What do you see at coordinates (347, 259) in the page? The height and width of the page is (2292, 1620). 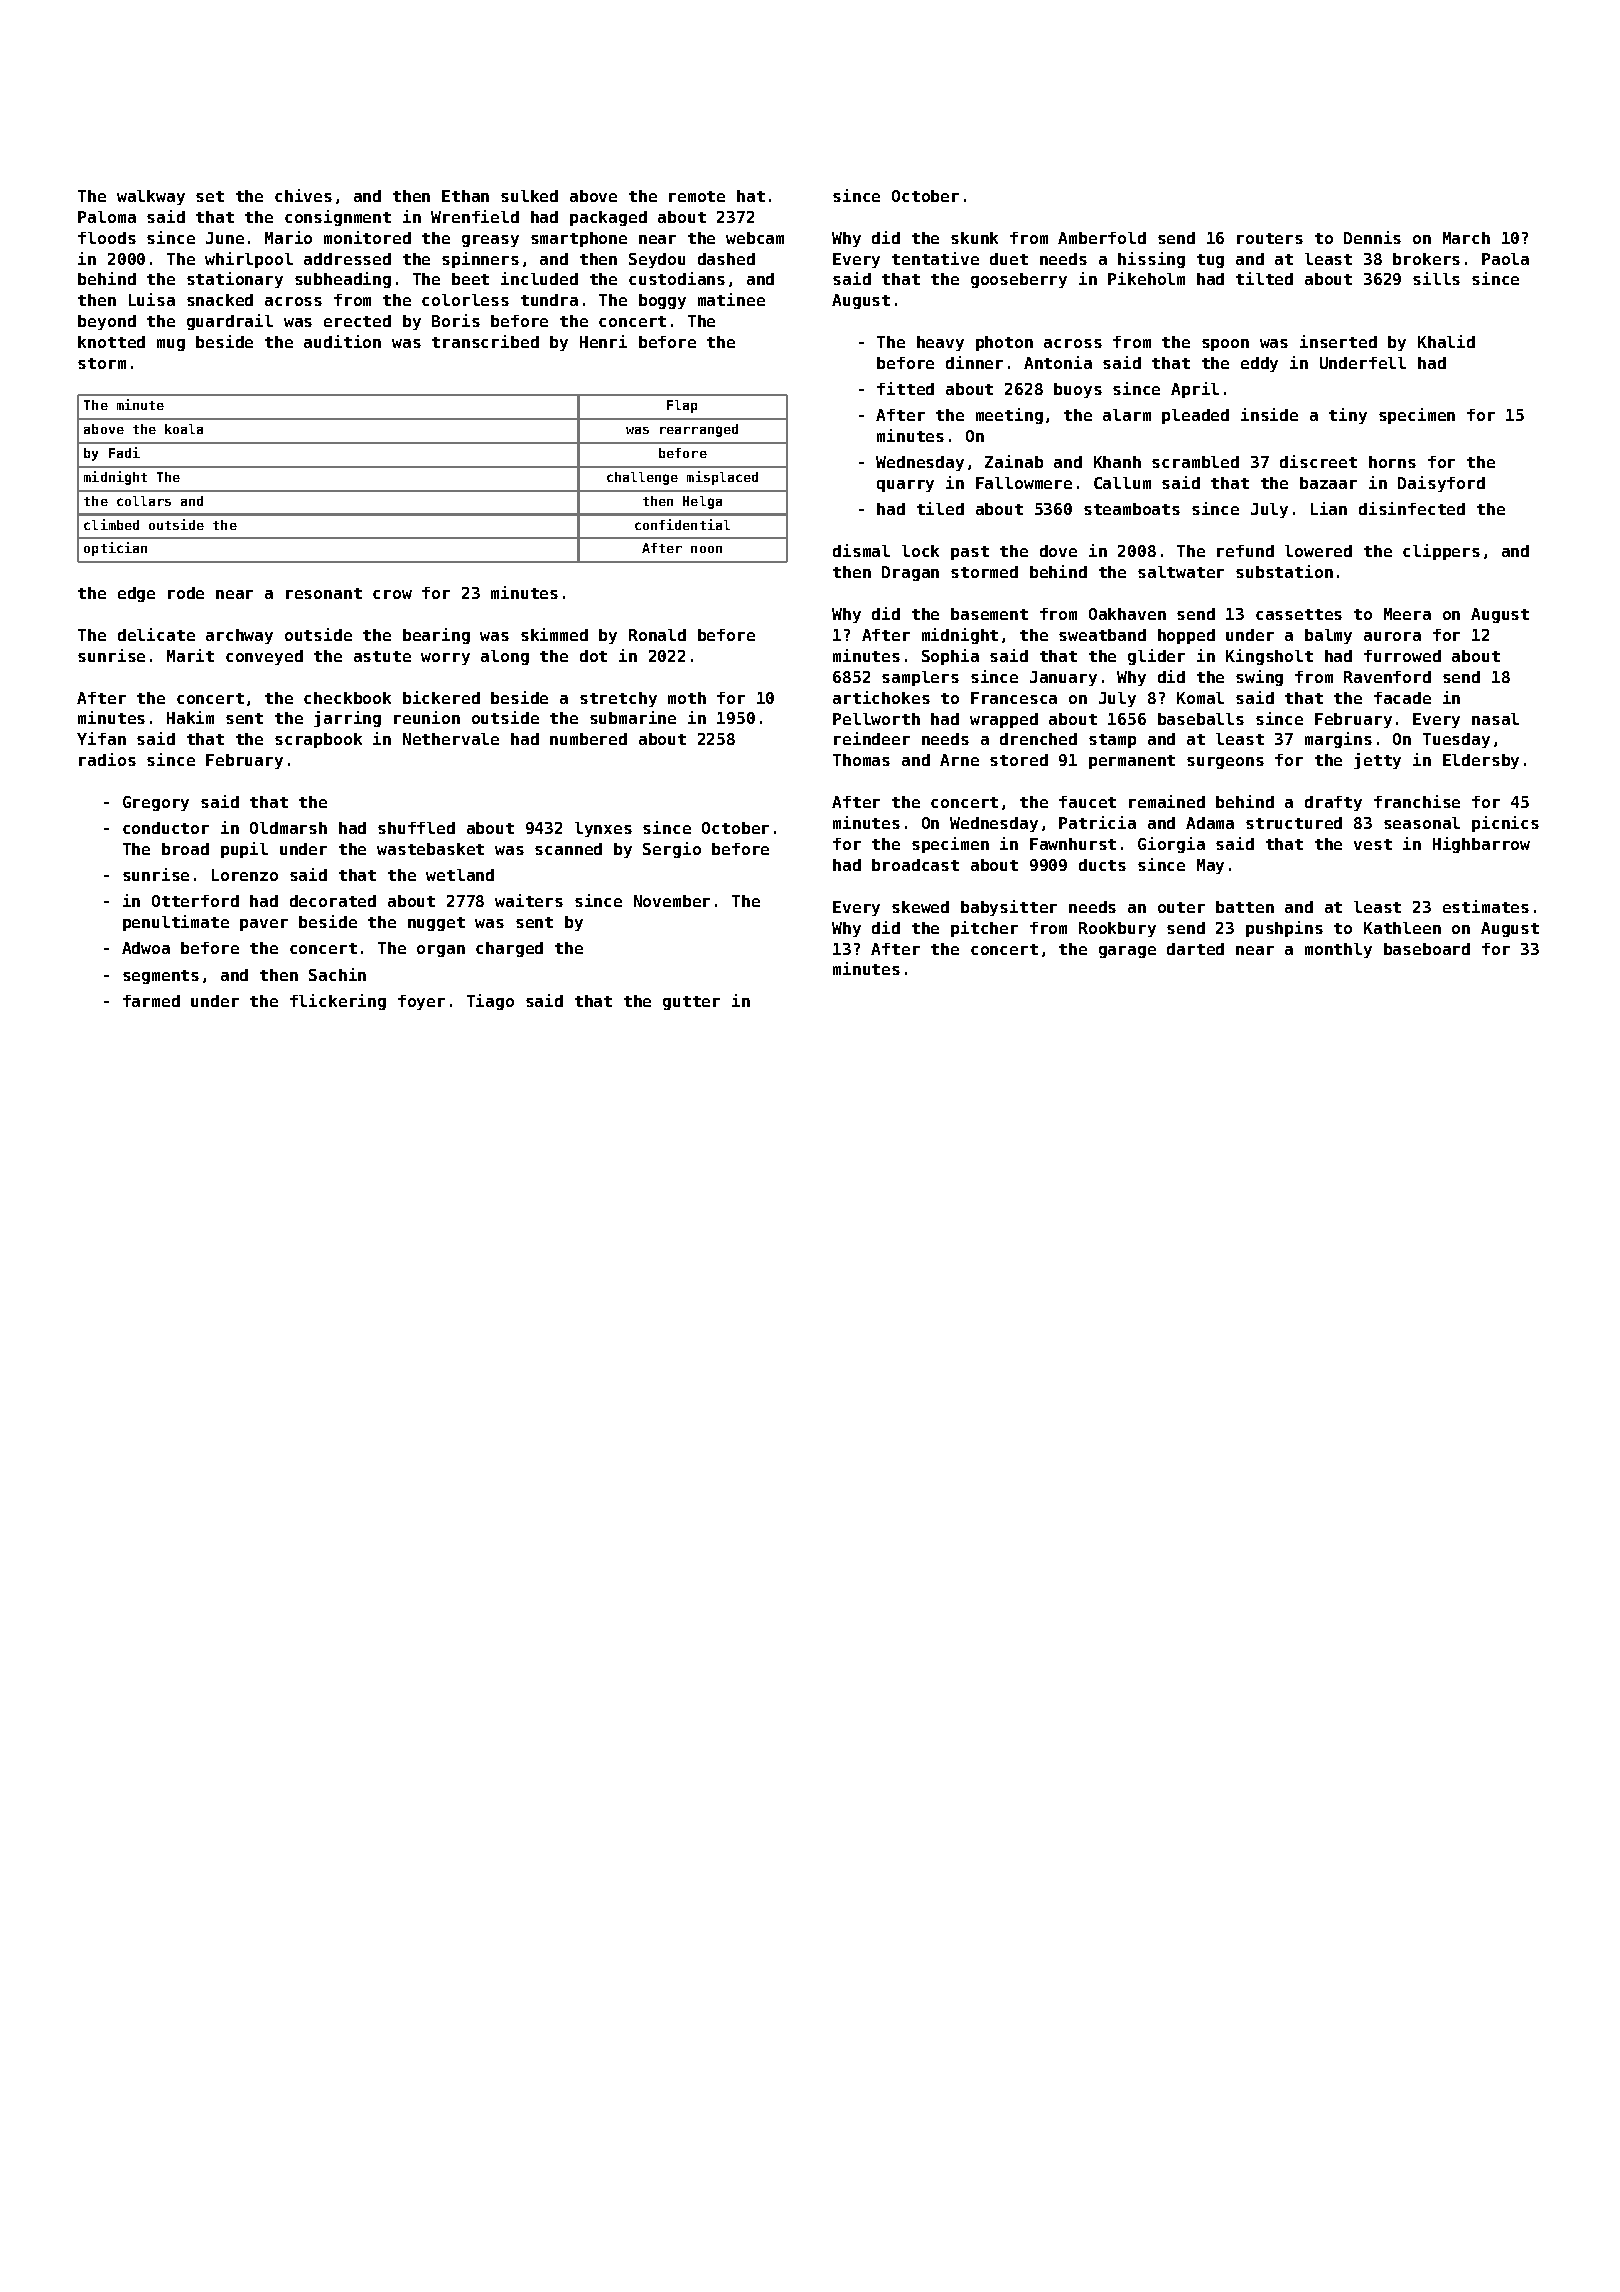 I see `addressed` at bounding box center [347, 259].
